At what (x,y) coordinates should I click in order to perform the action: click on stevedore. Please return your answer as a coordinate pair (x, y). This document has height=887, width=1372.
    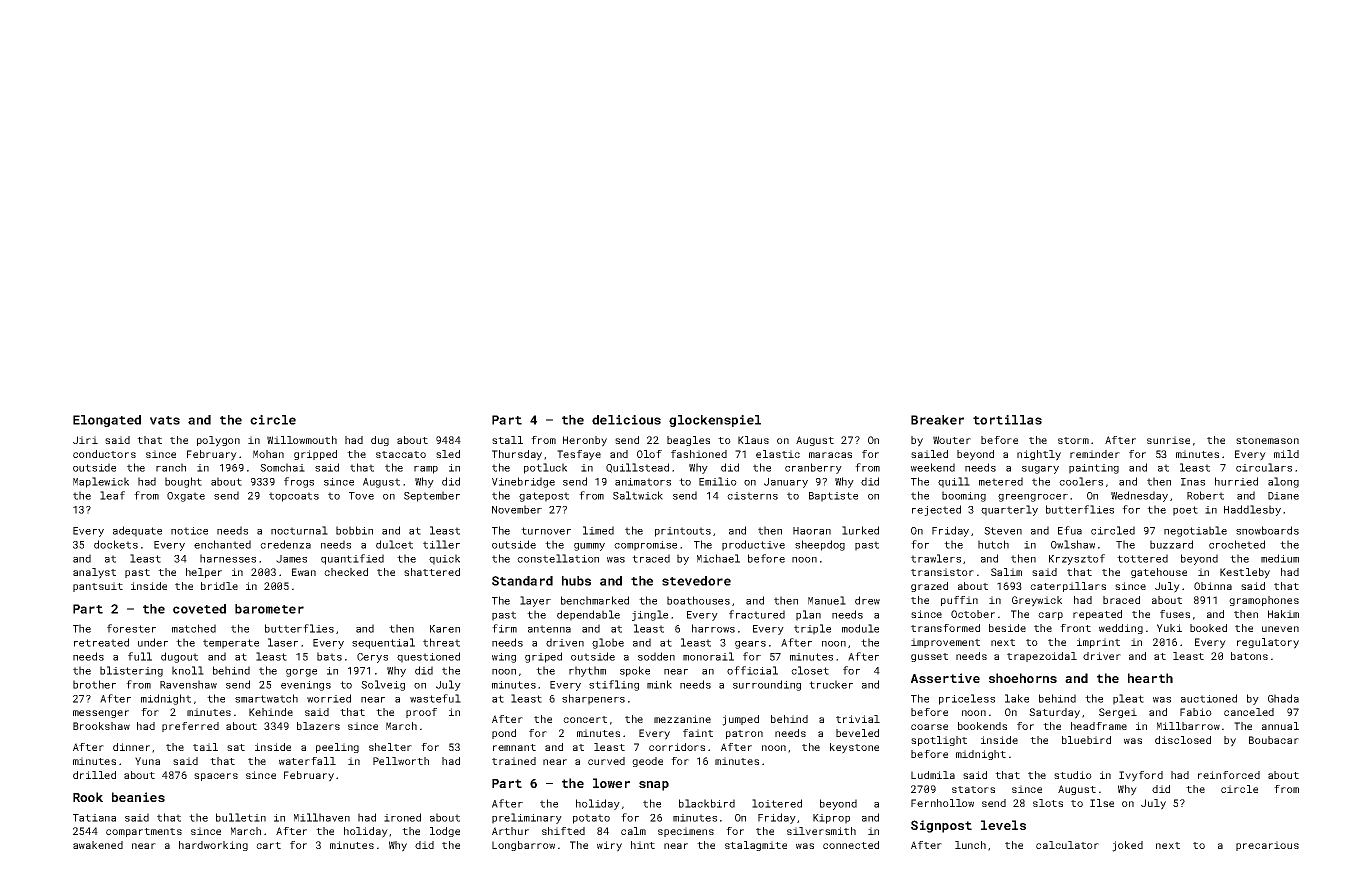
    Looking at the image, I should click on (696, 581).
